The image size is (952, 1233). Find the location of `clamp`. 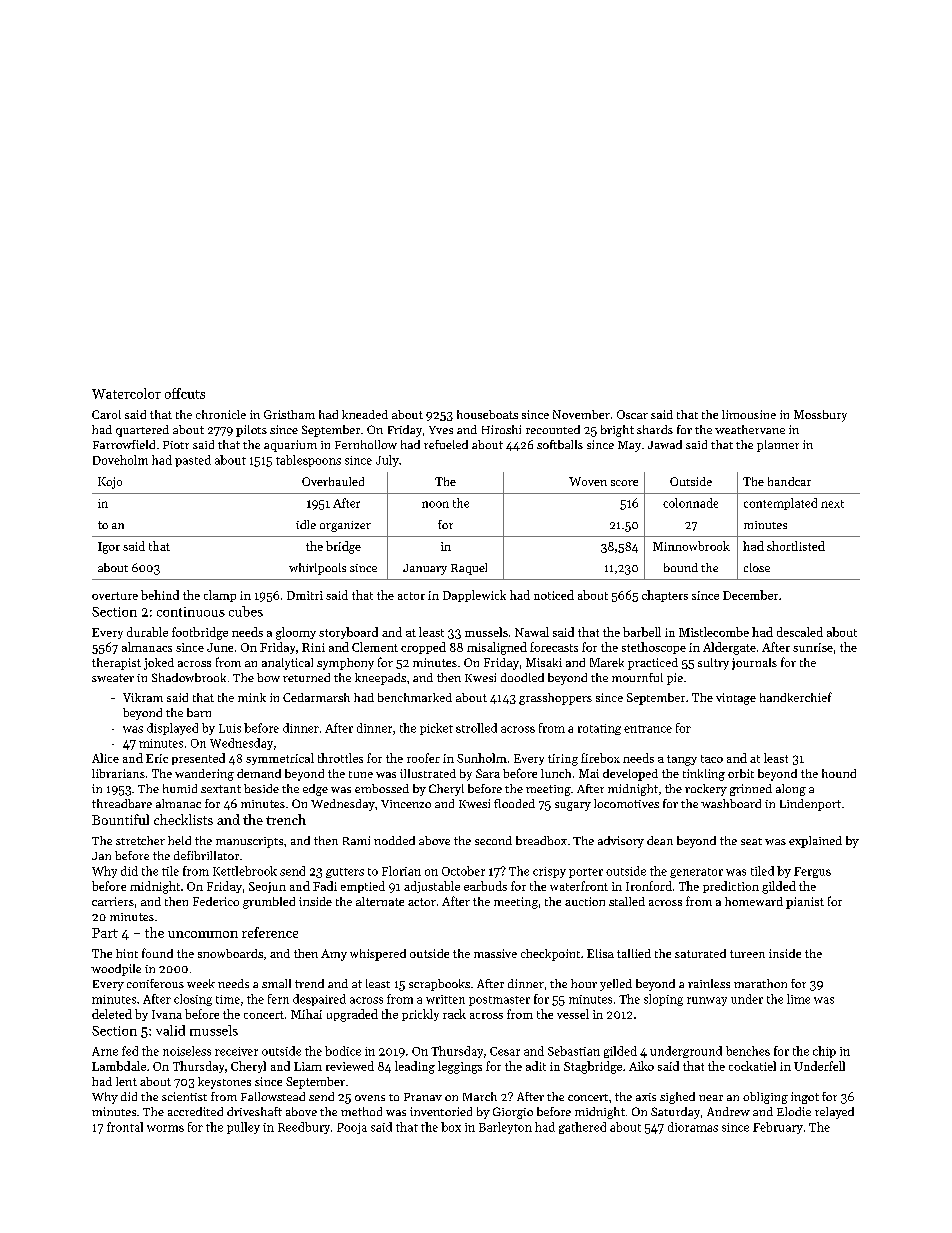

clamp is located at coordinates (220, 596).
